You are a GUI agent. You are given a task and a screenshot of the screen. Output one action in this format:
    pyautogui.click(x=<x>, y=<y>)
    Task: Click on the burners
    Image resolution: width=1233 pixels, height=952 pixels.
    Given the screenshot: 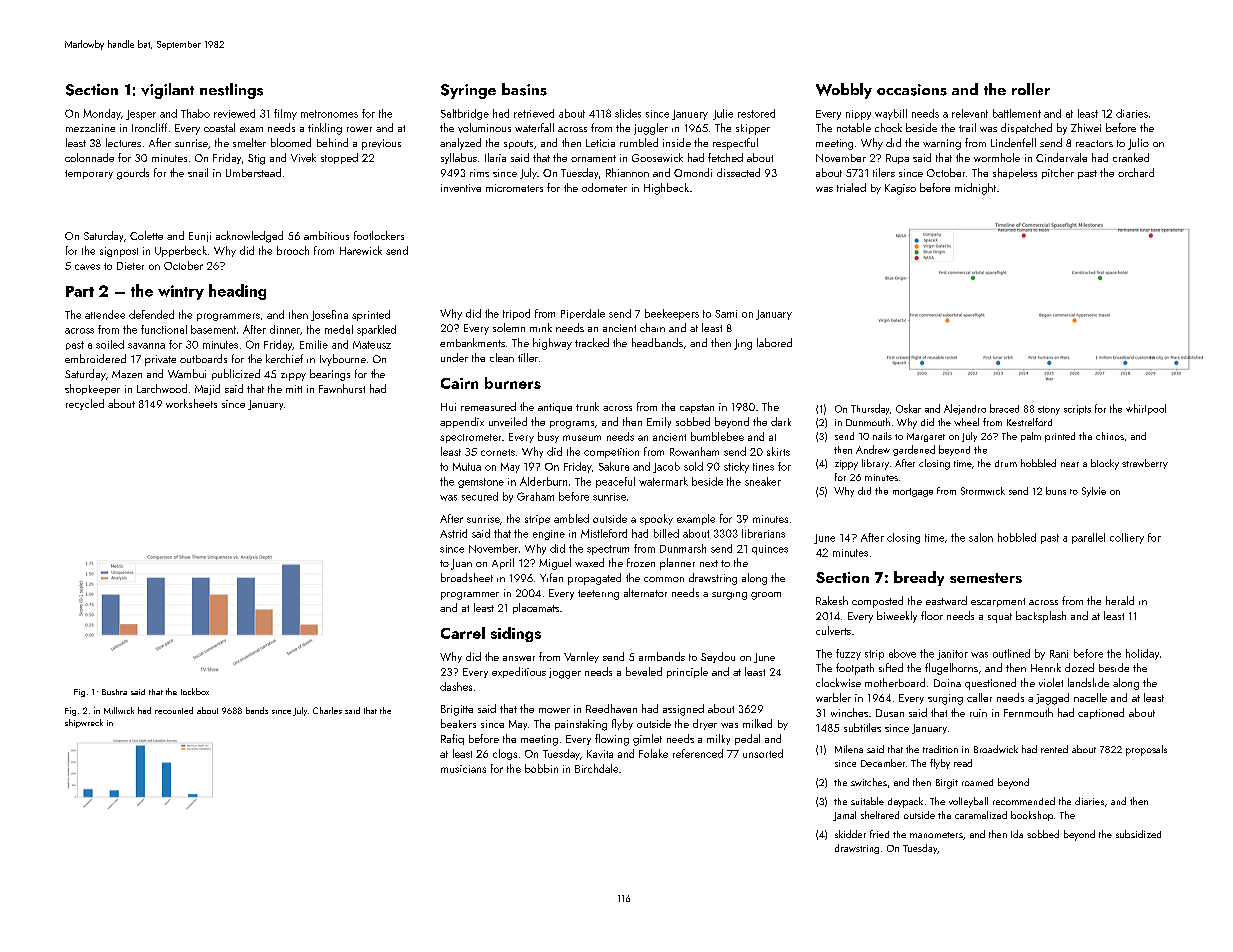 What is the action you would take?
    pyautogui.click(x=513, y=383)
